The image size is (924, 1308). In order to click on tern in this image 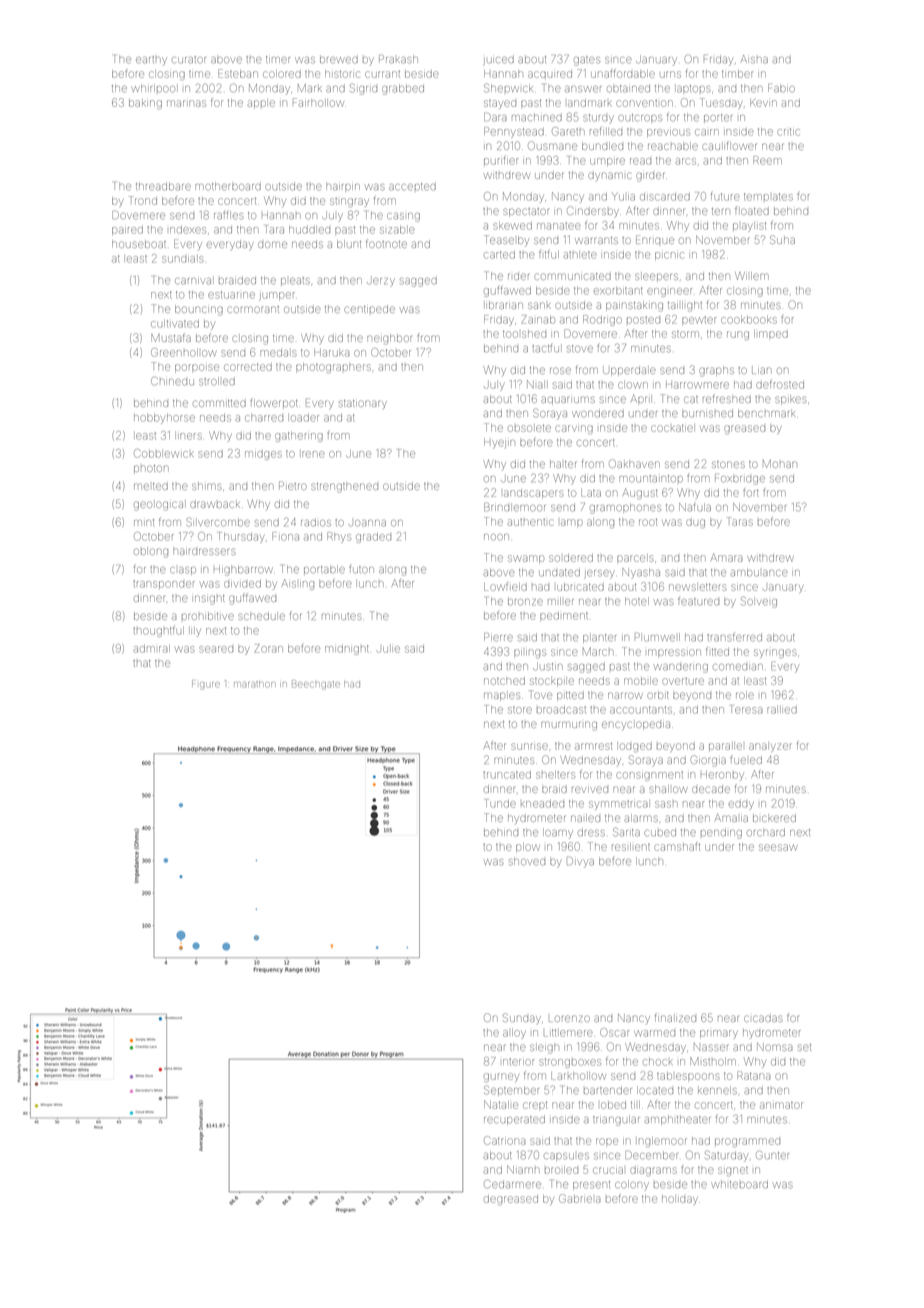, I will do `click(721, 211)`.
